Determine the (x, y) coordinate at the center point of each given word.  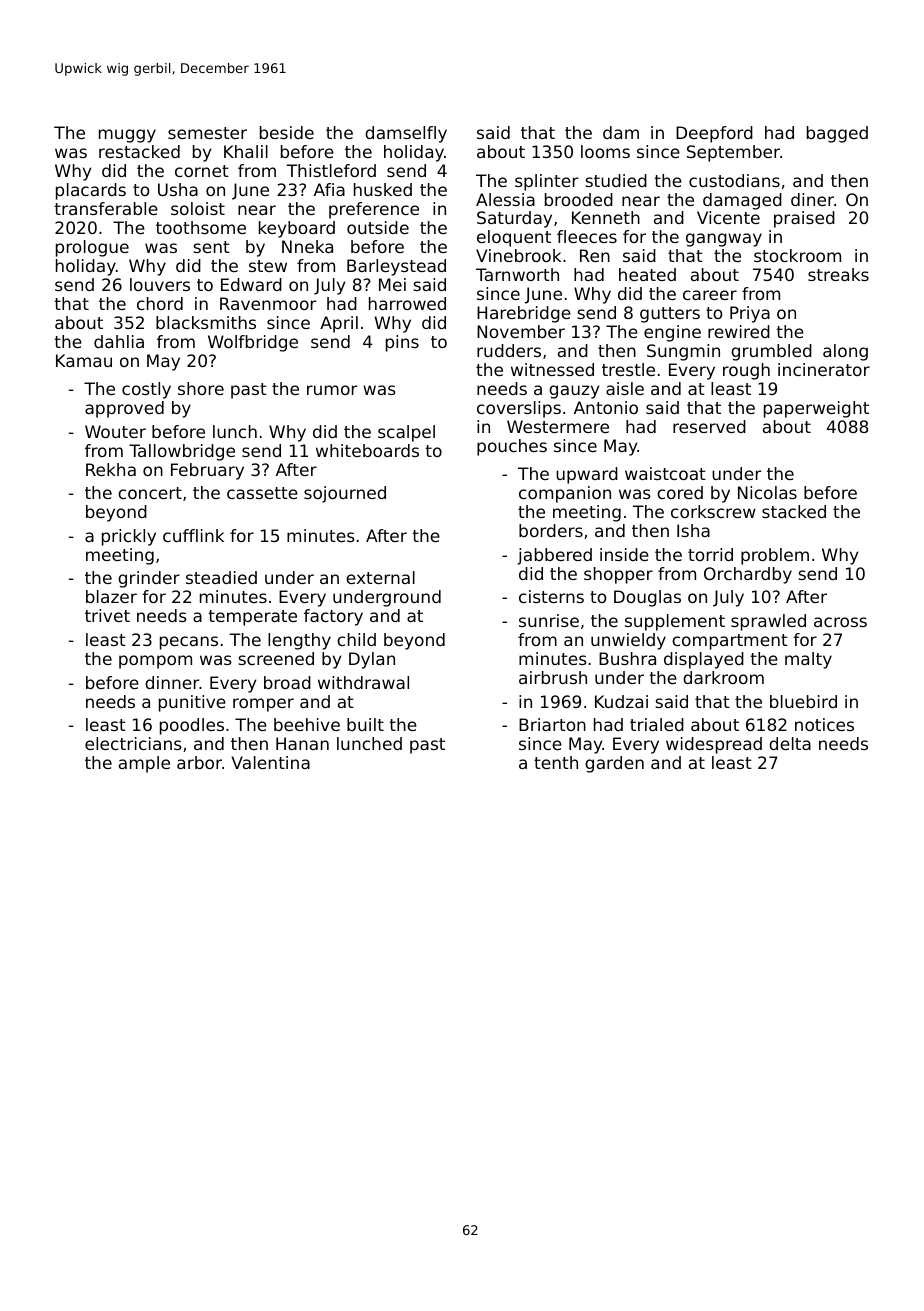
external (380, 577)
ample (144, 764)
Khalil (246, 151)
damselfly (406, 134)
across (840, 622)
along (845, 352)
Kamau (84, 360)
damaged (742, 201)
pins (402, 343)
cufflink (193, 535)
